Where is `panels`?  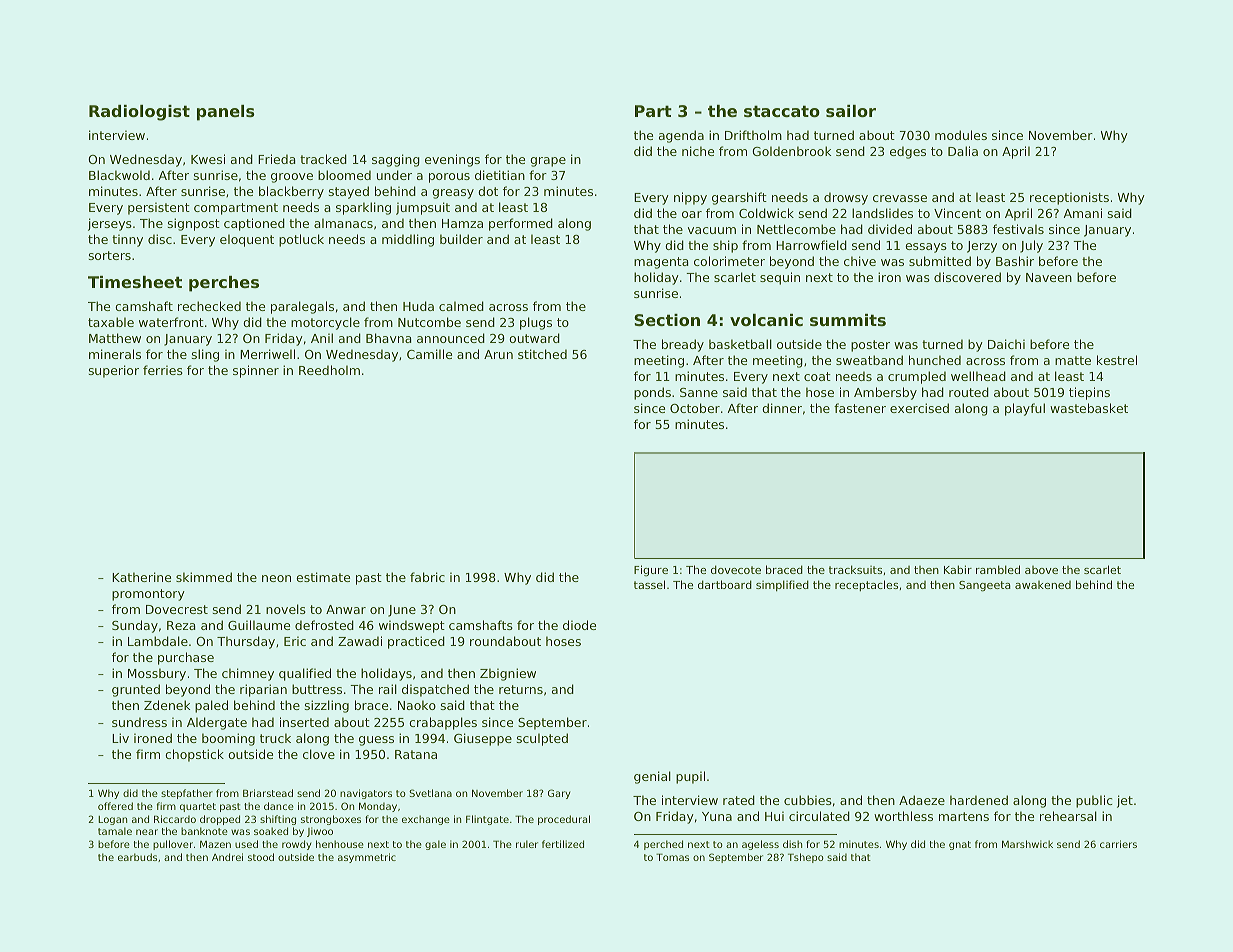
panels is located at coordinates (226, 113).
